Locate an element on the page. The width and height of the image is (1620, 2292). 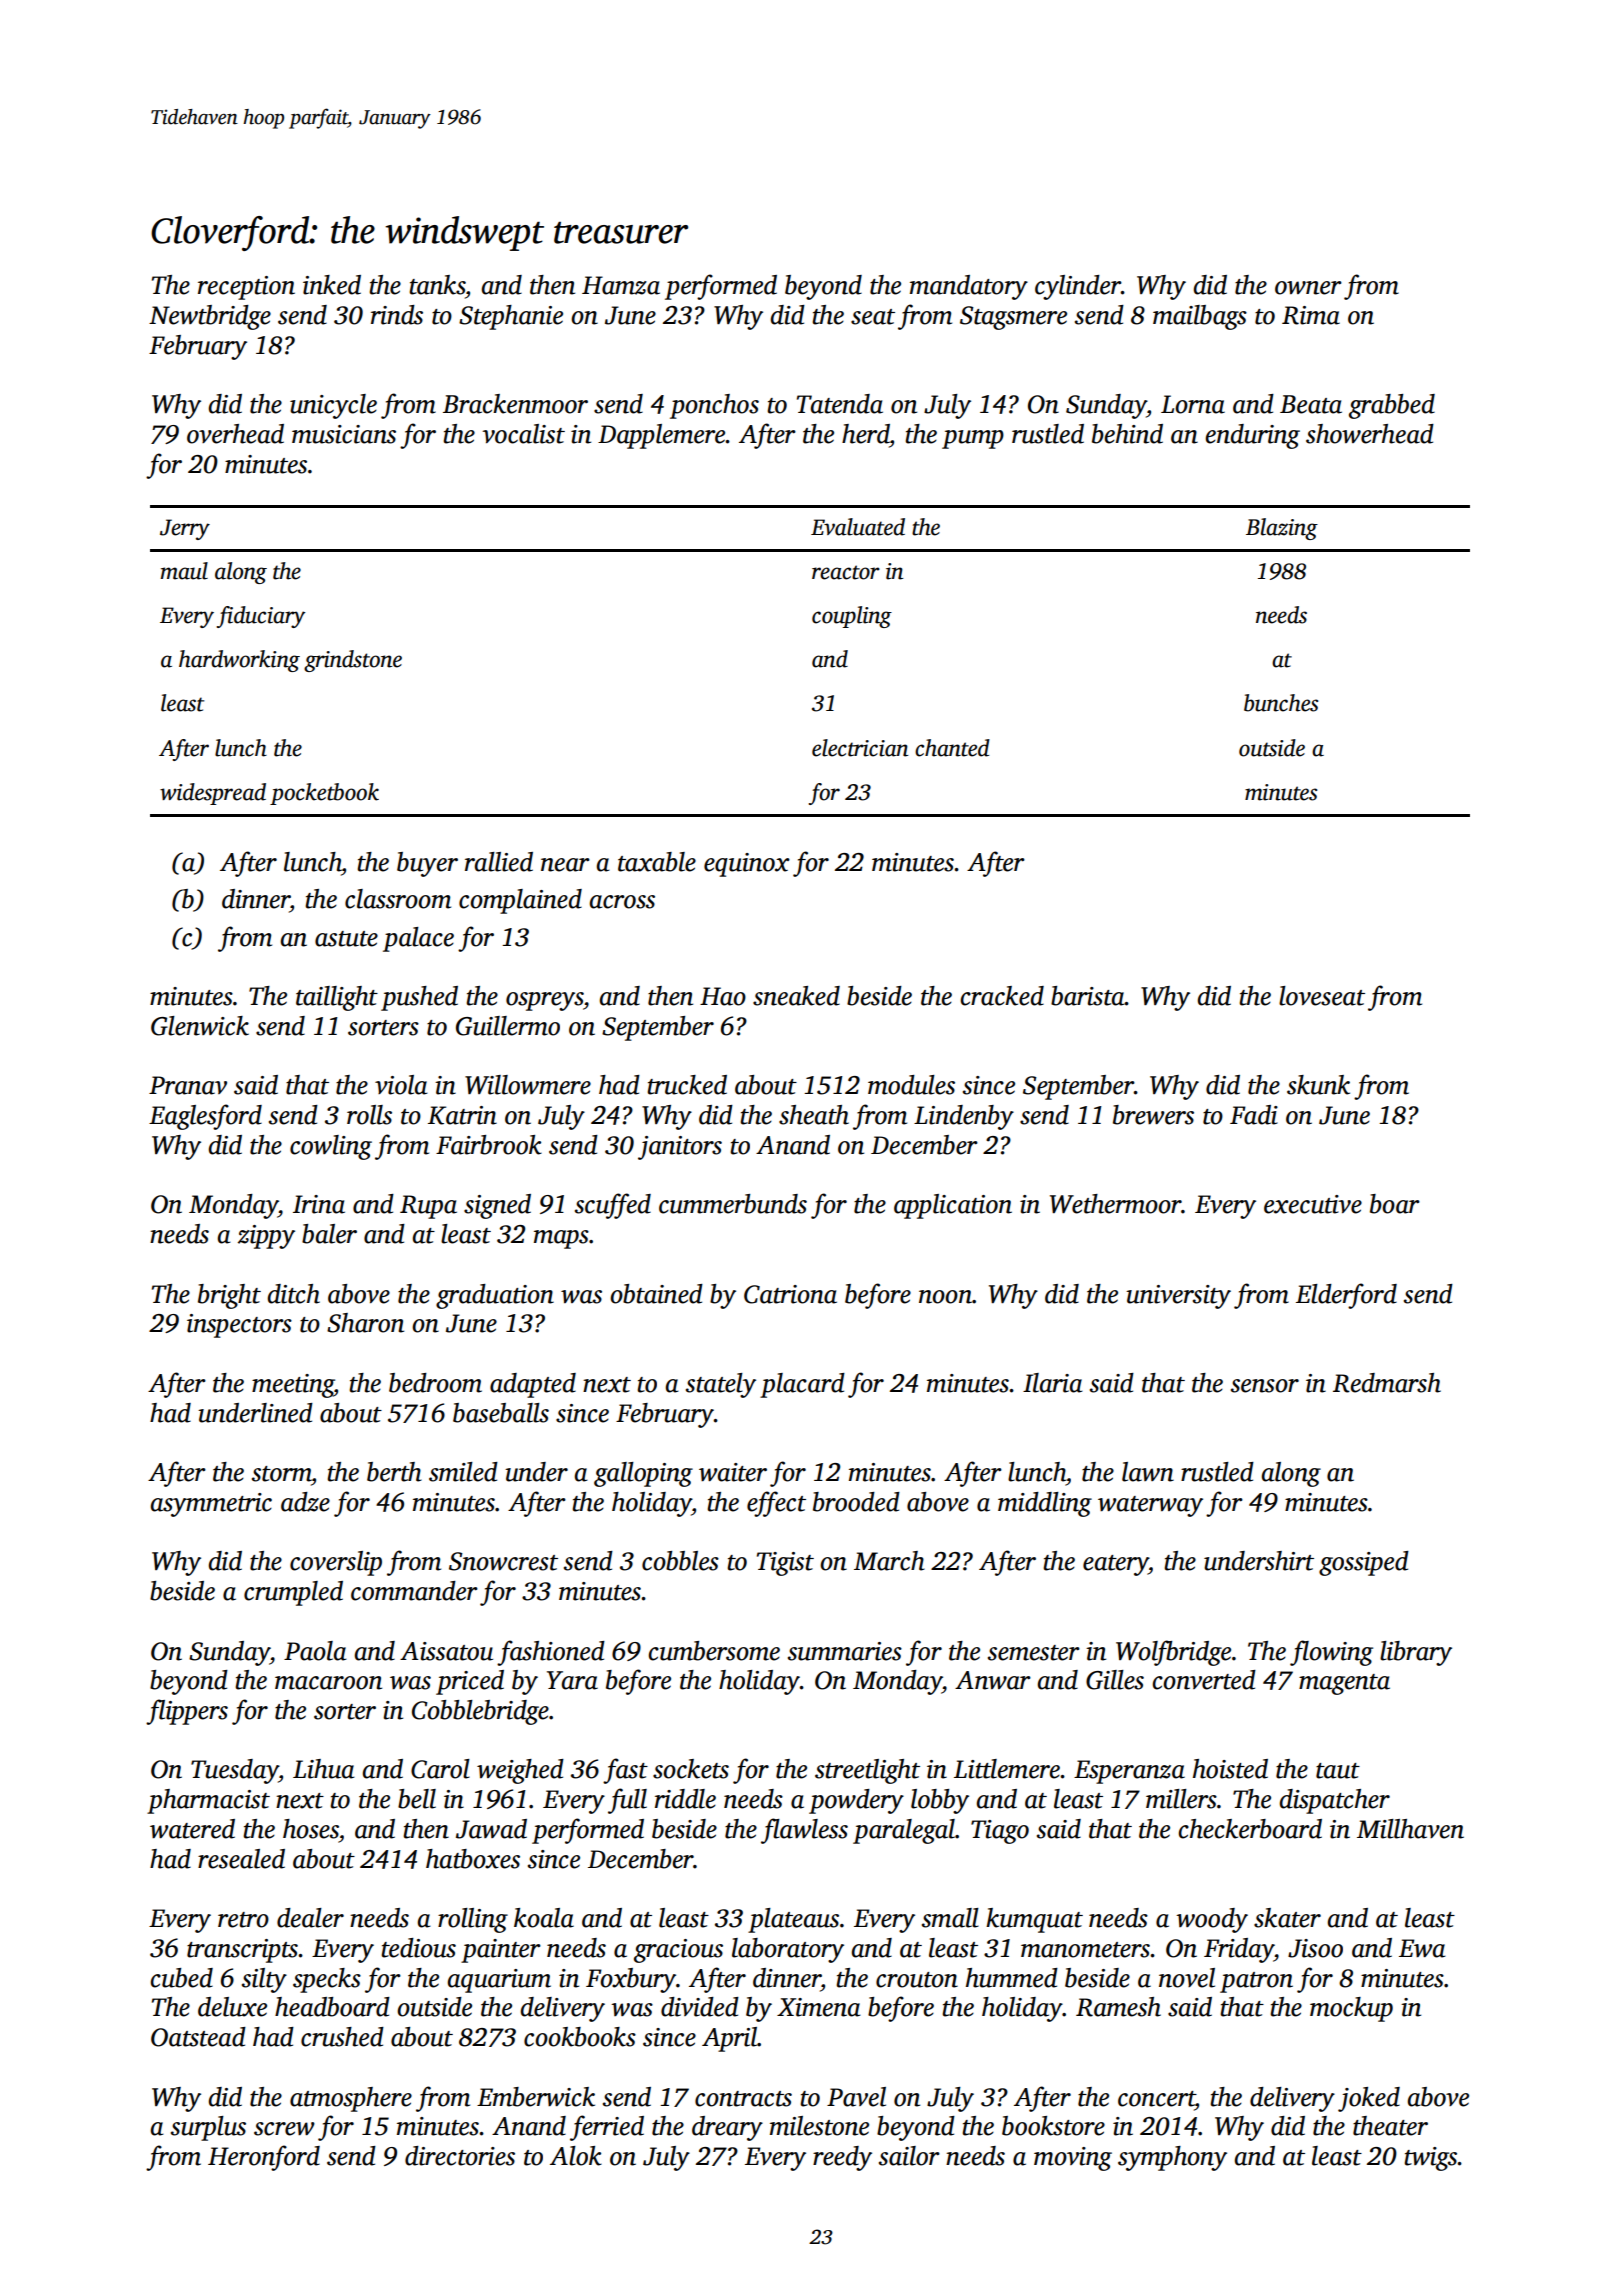
owner is located at coordinates (1308, 288).
